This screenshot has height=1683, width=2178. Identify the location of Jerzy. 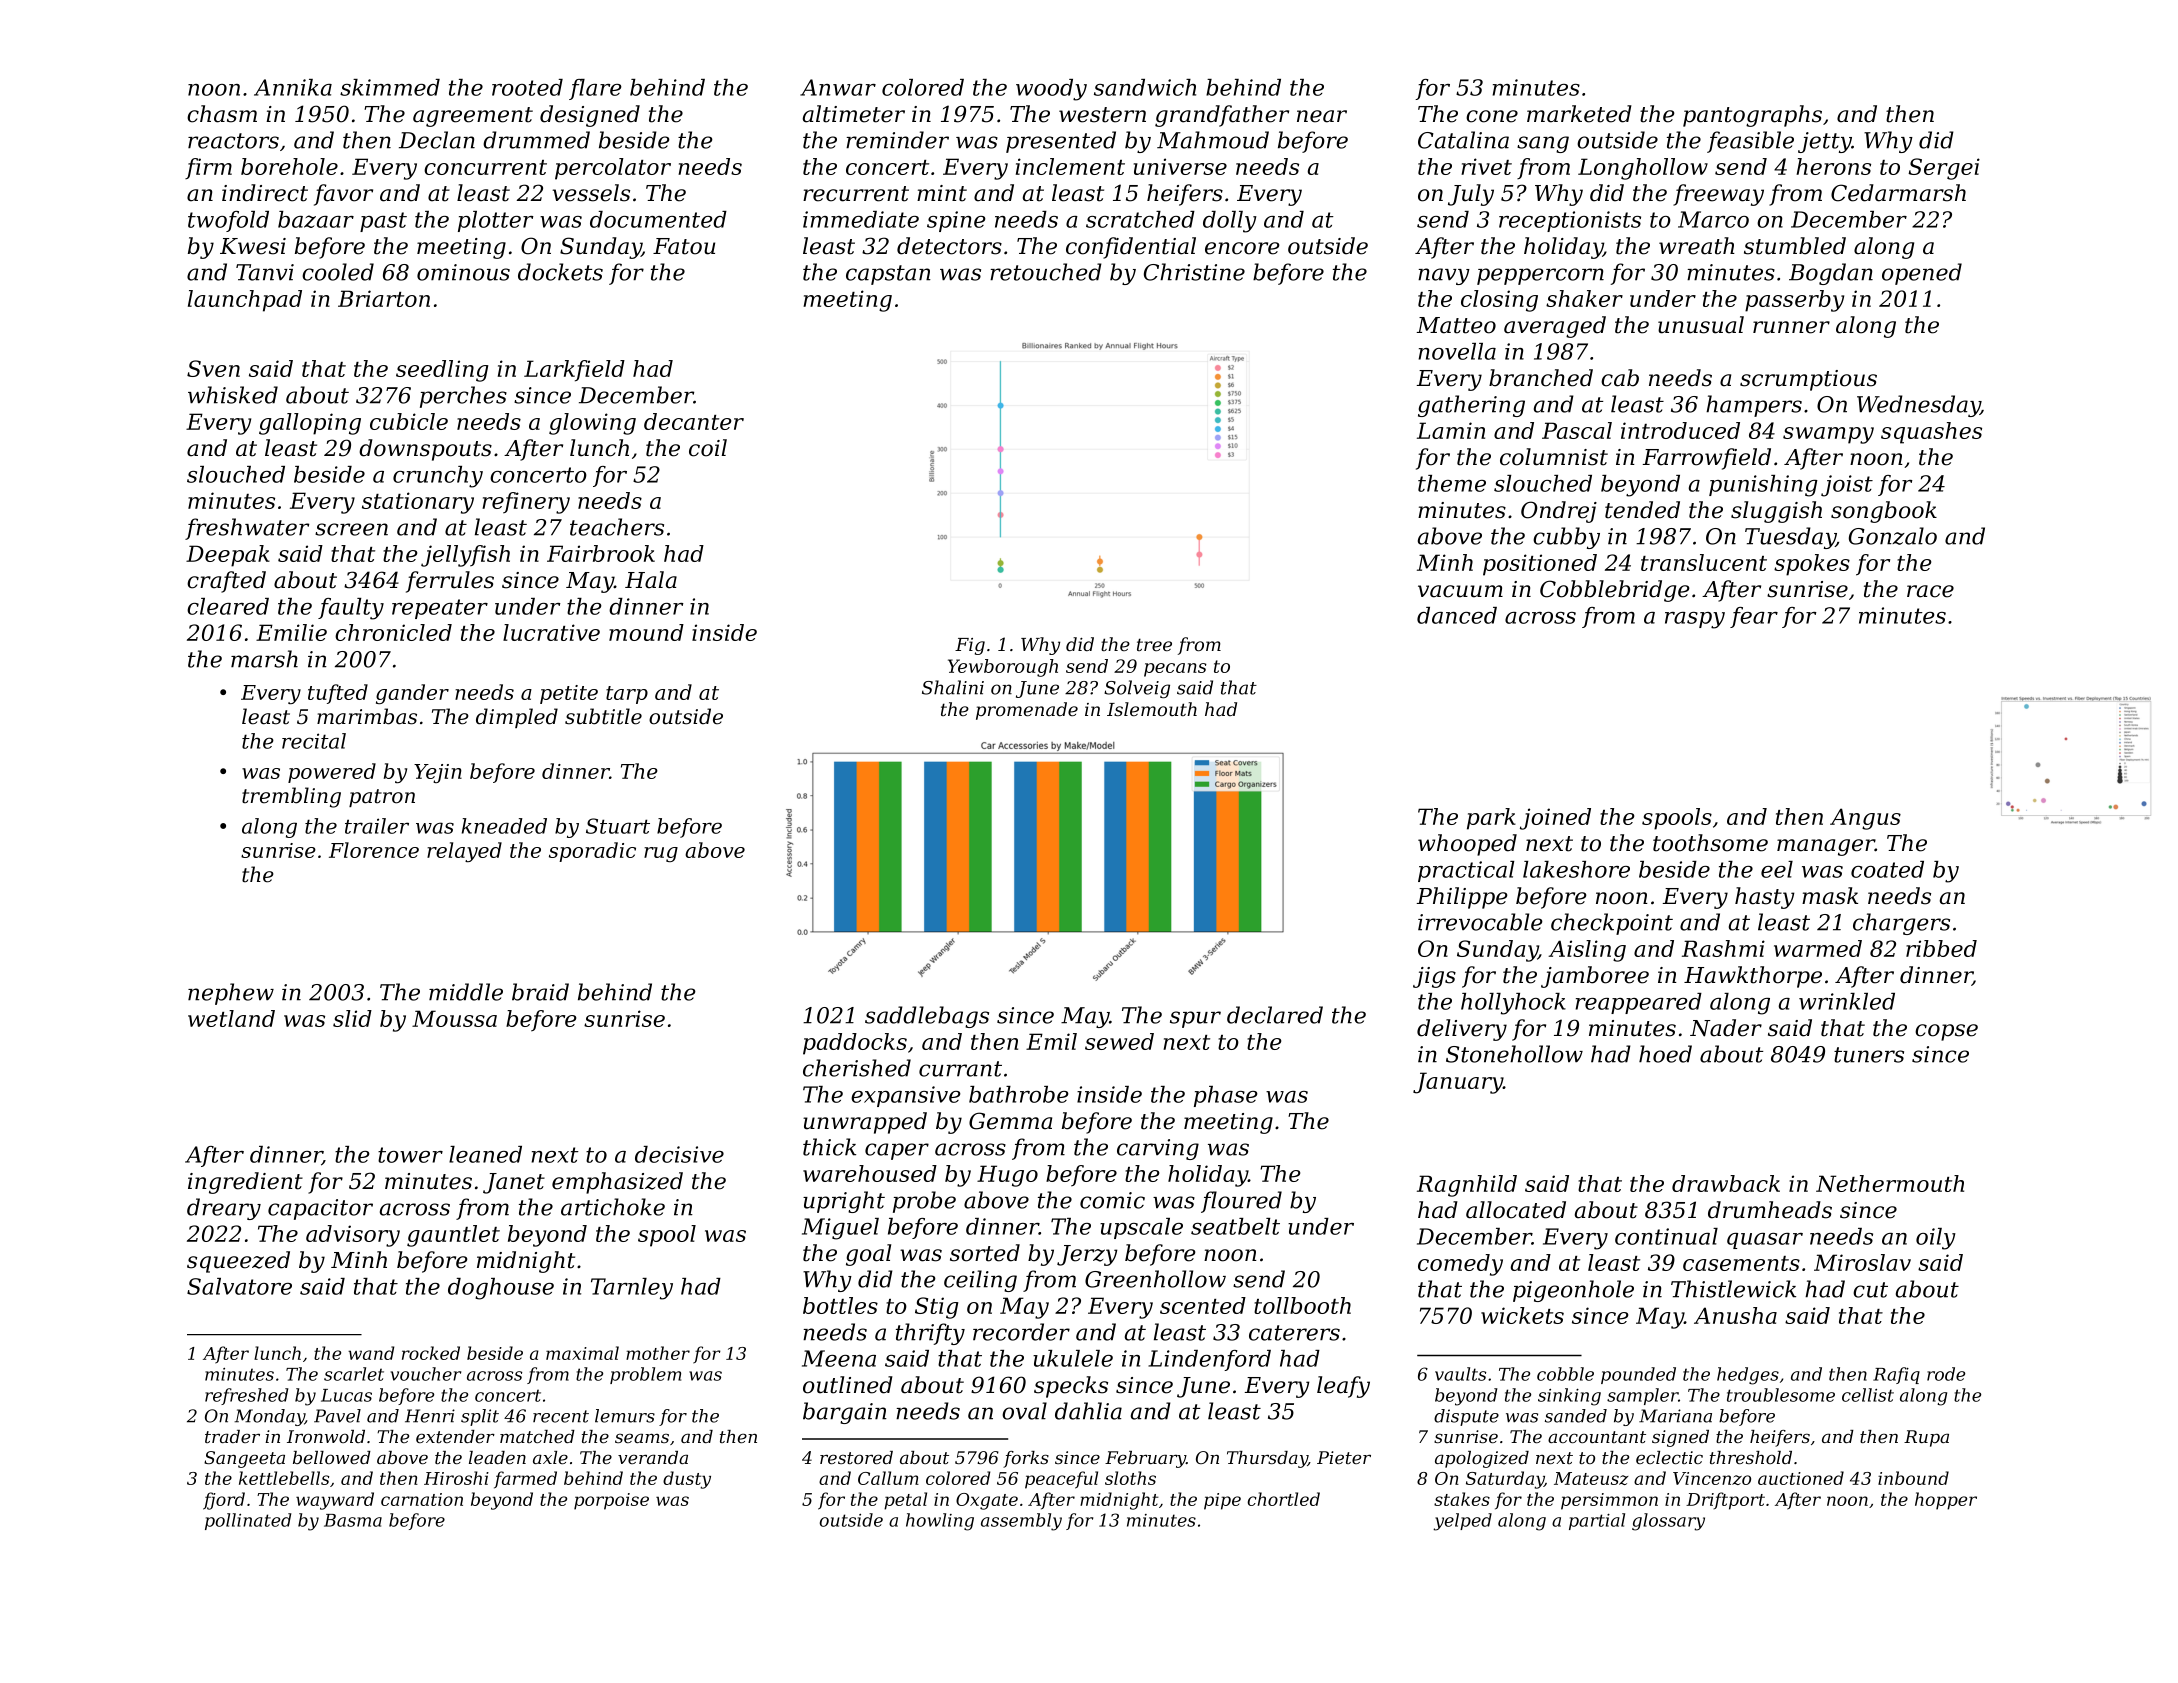
(1087, 1255).
